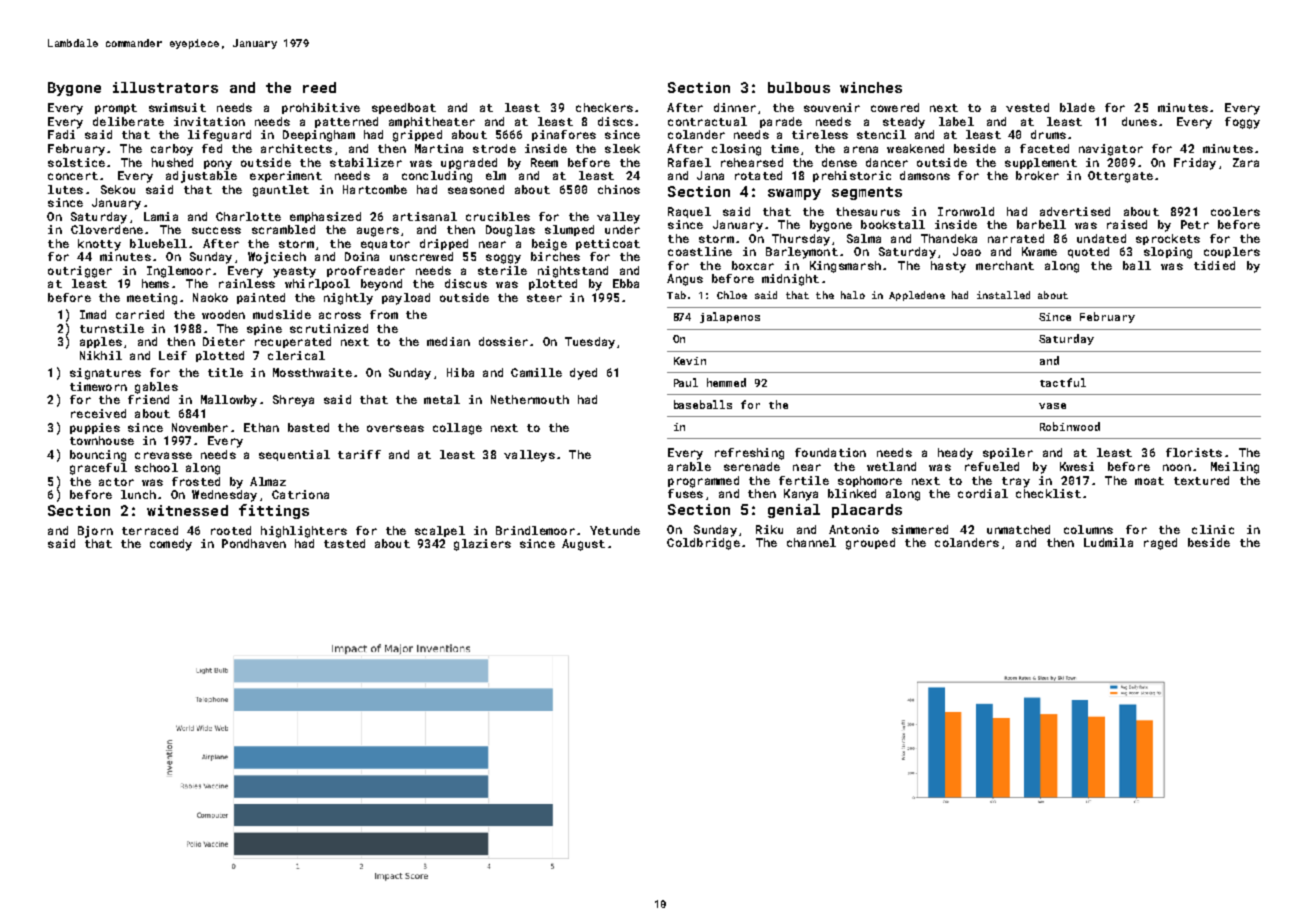 Image resolution: width=1308 pixels, height=924 pixels. I want to click on winches, so click(871, 87).
